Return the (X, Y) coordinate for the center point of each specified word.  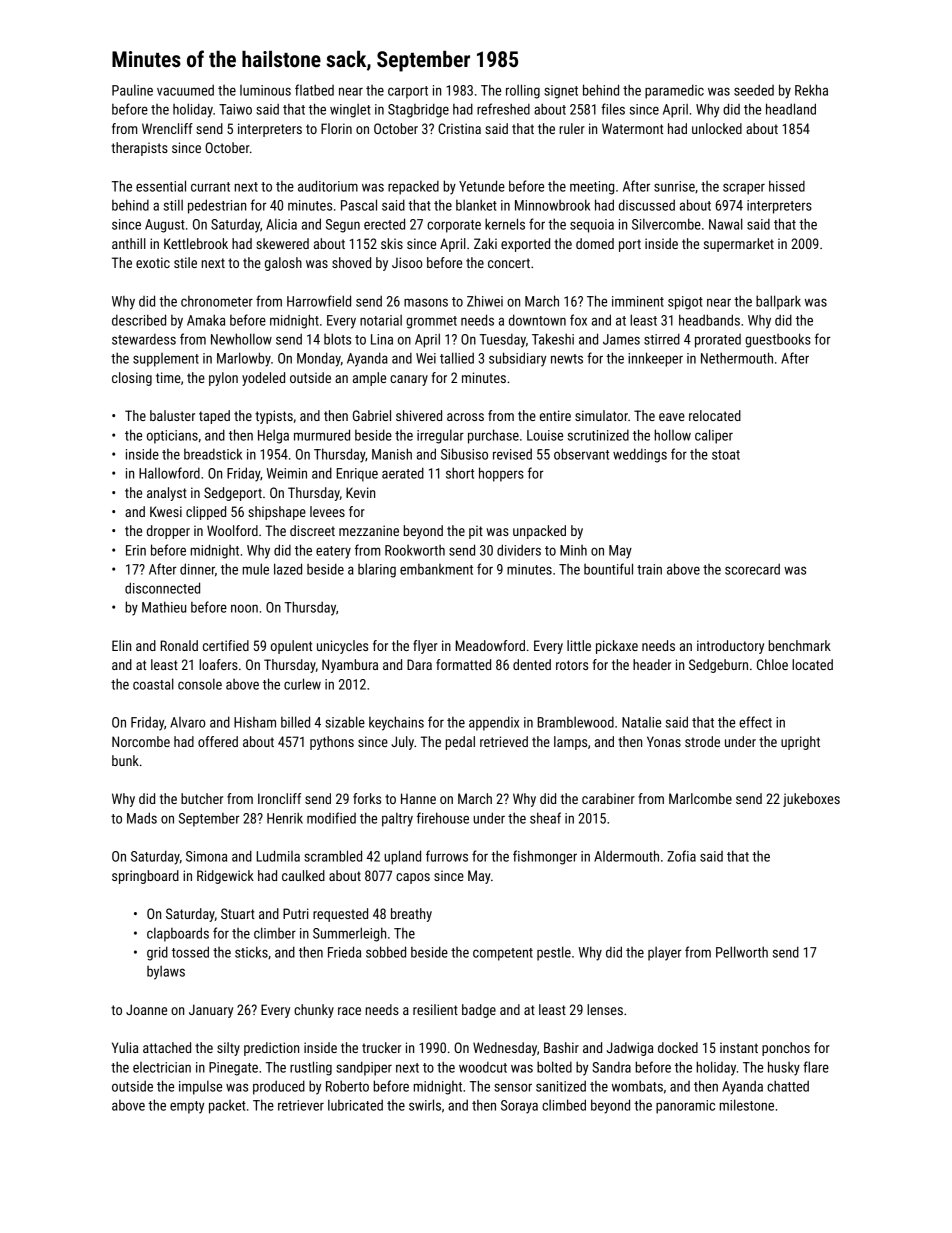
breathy (411, 915)
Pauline (132, 90)
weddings (640, 455)
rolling (523, 91)
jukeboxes (811, 800)
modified (331, 818)
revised (512, 454)
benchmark (799, 645)
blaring (377, 570)
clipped (206, 513)
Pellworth (742, 952)
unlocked (717, 128)
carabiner (608, 798)
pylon (223, 379)
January (211, 1011)
